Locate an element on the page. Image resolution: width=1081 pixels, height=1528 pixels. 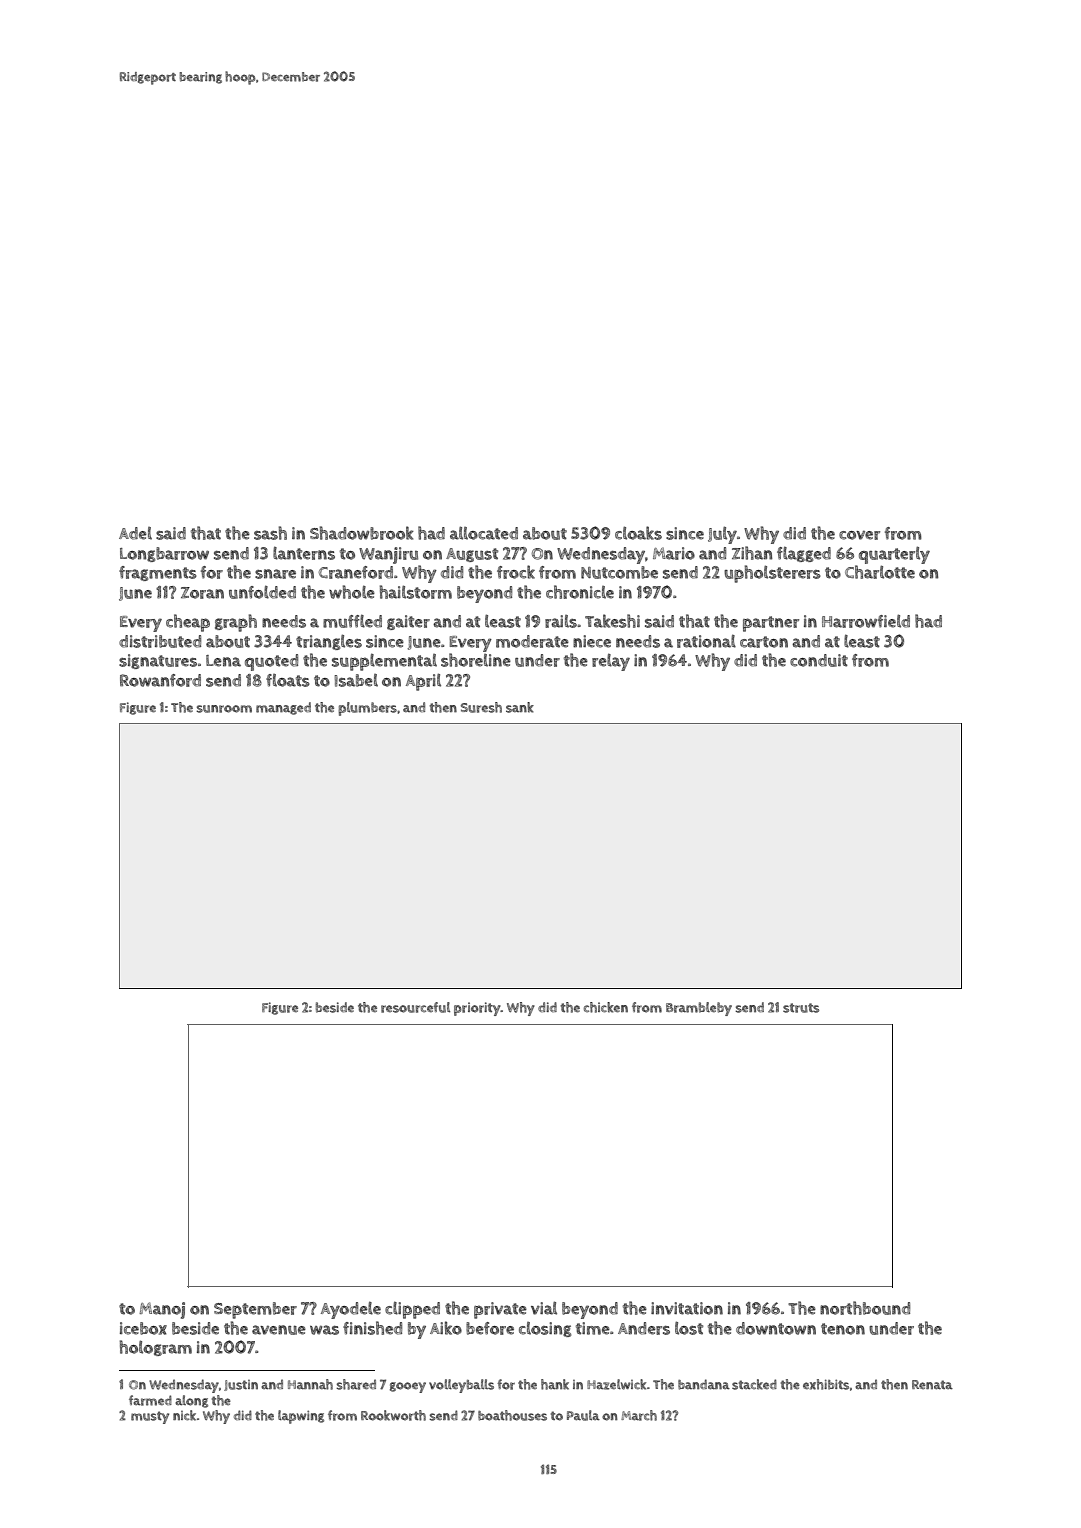
lanterns is located at coordinates (304, 553).
